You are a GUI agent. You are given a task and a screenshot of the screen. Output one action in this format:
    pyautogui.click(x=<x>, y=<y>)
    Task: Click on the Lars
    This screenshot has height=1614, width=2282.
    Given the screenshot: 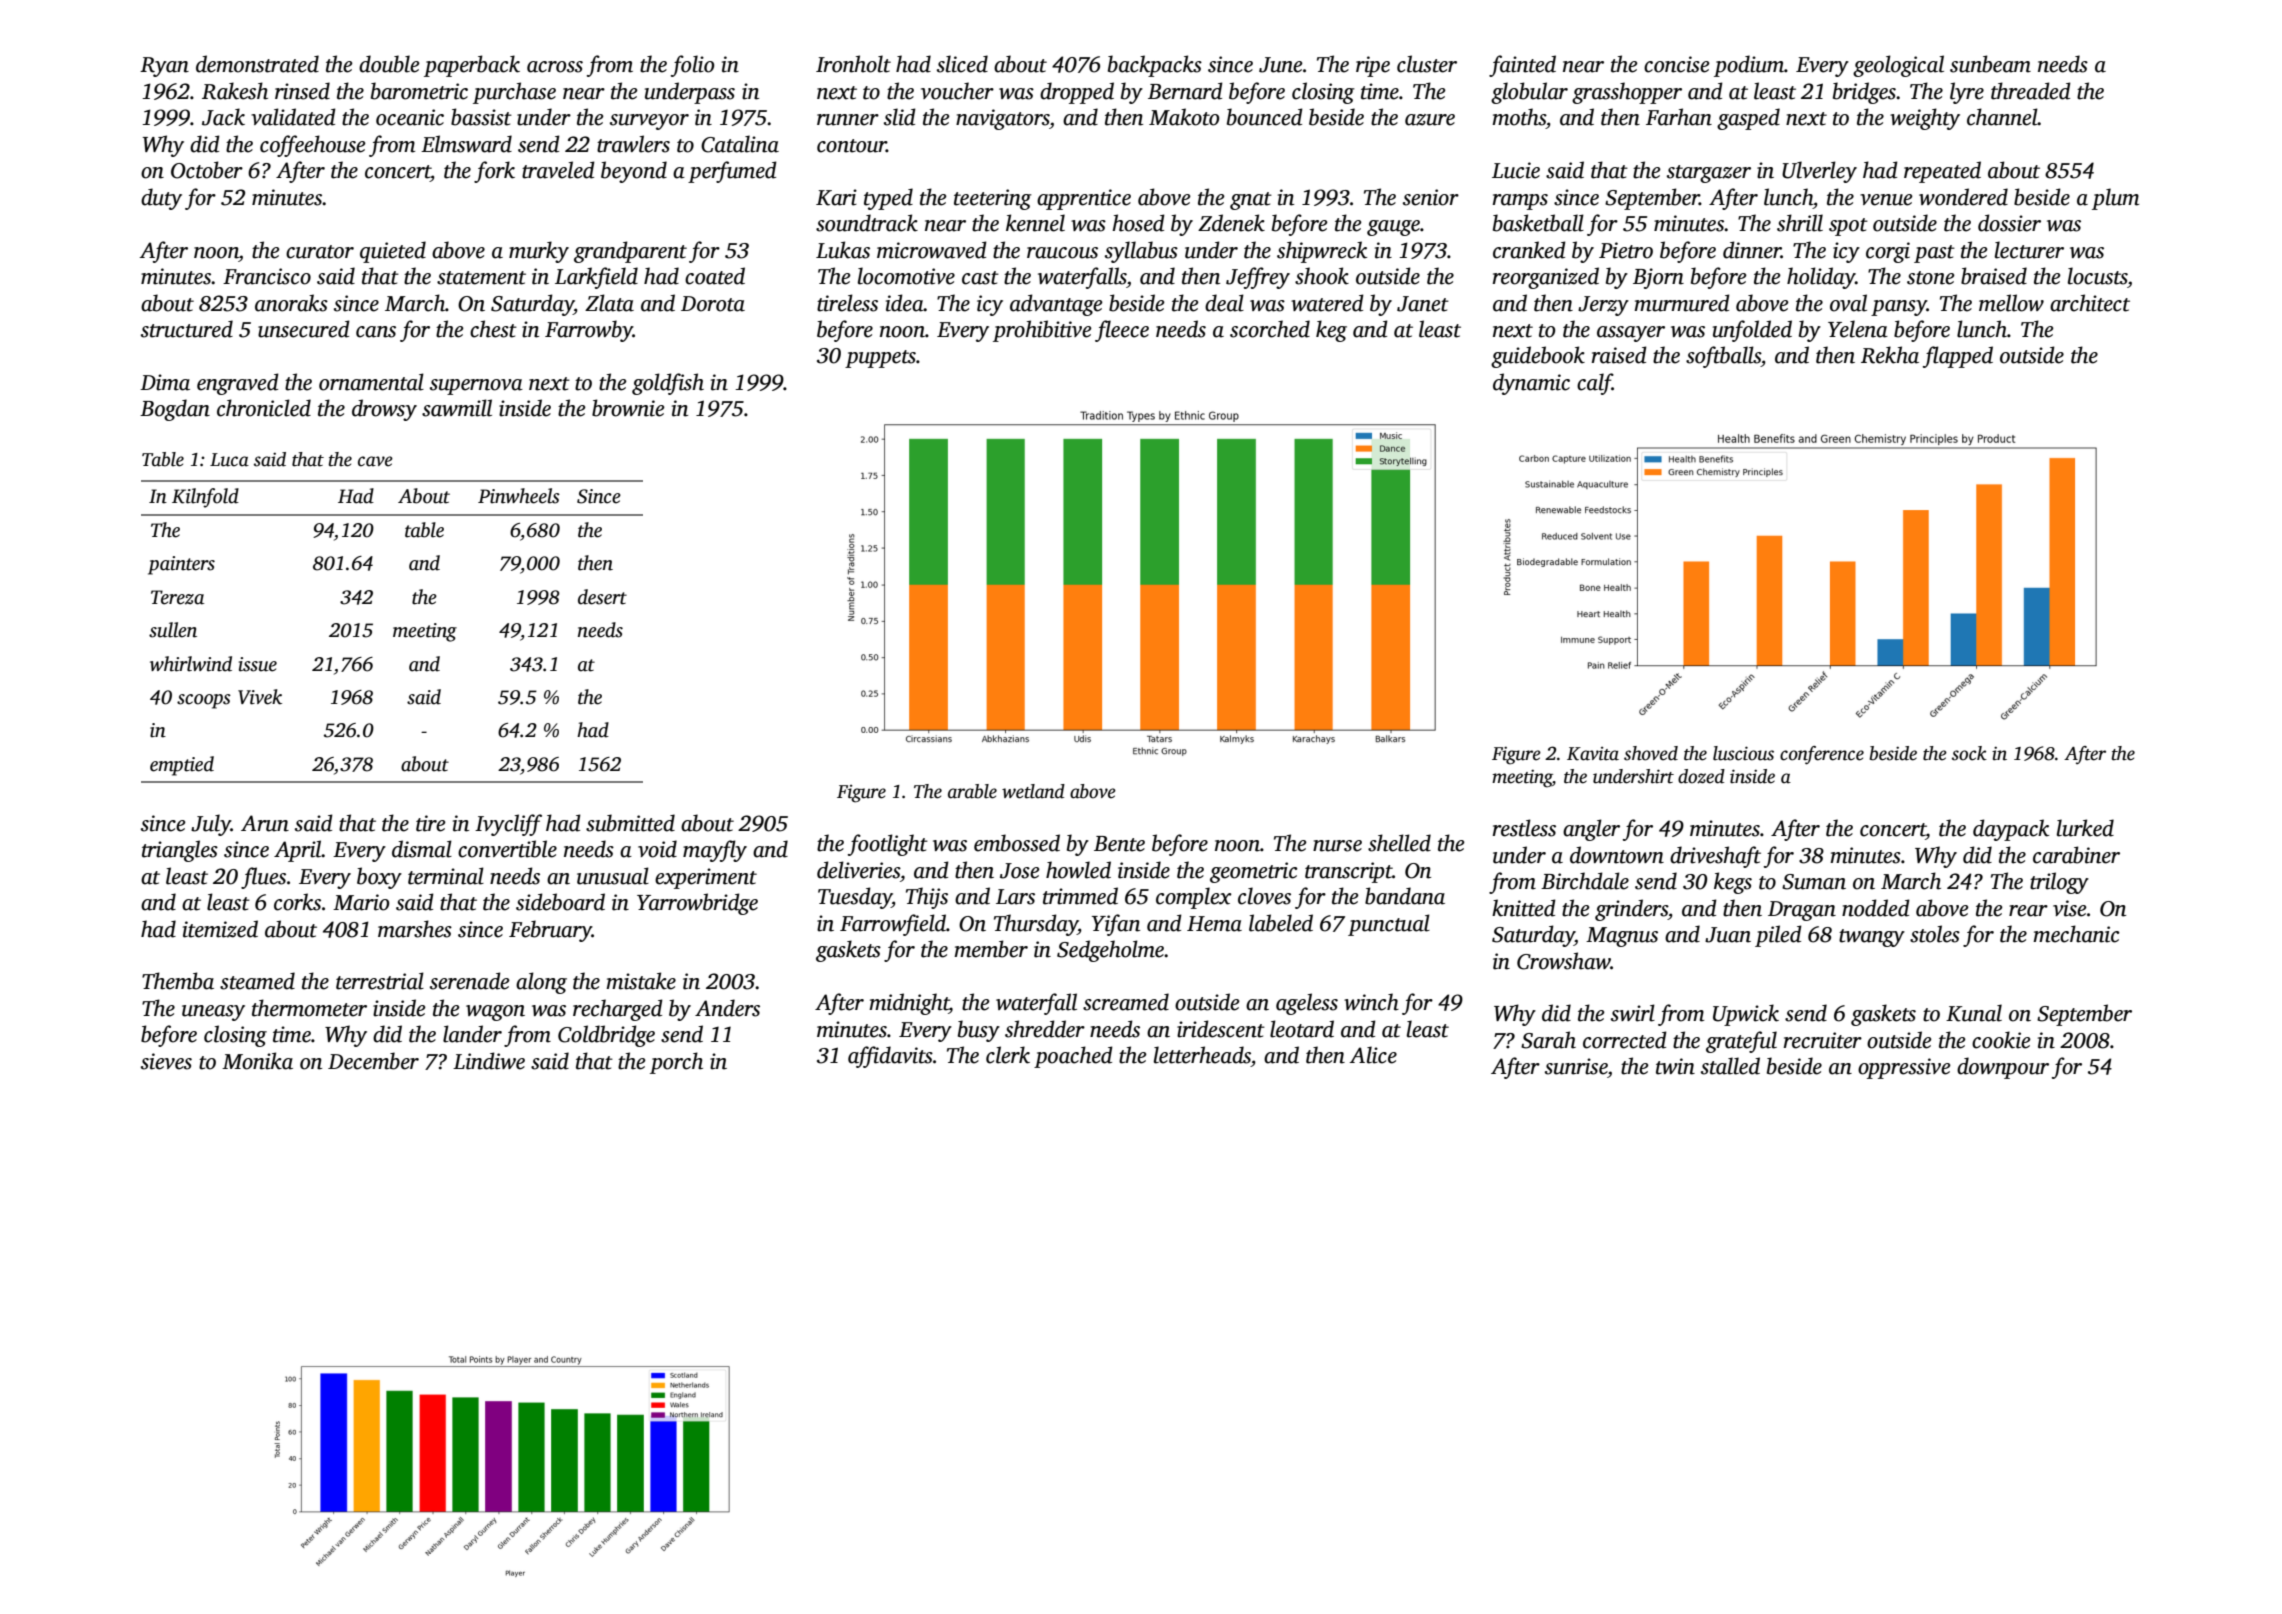 What is the action you would take?
    pyautogui.click(x=1015, y=897)
